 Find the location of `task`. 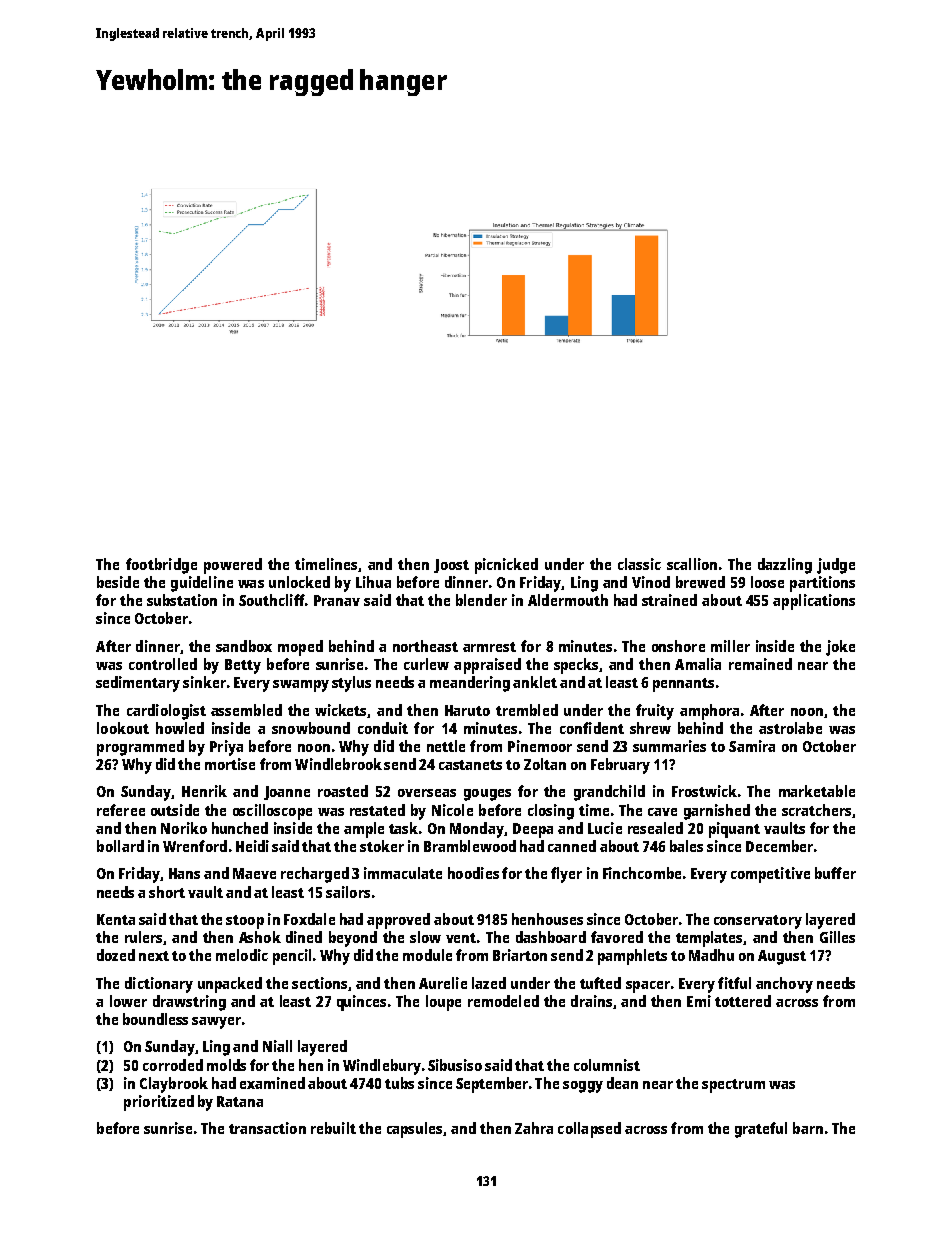

task is located at coordinates (403, 828).
